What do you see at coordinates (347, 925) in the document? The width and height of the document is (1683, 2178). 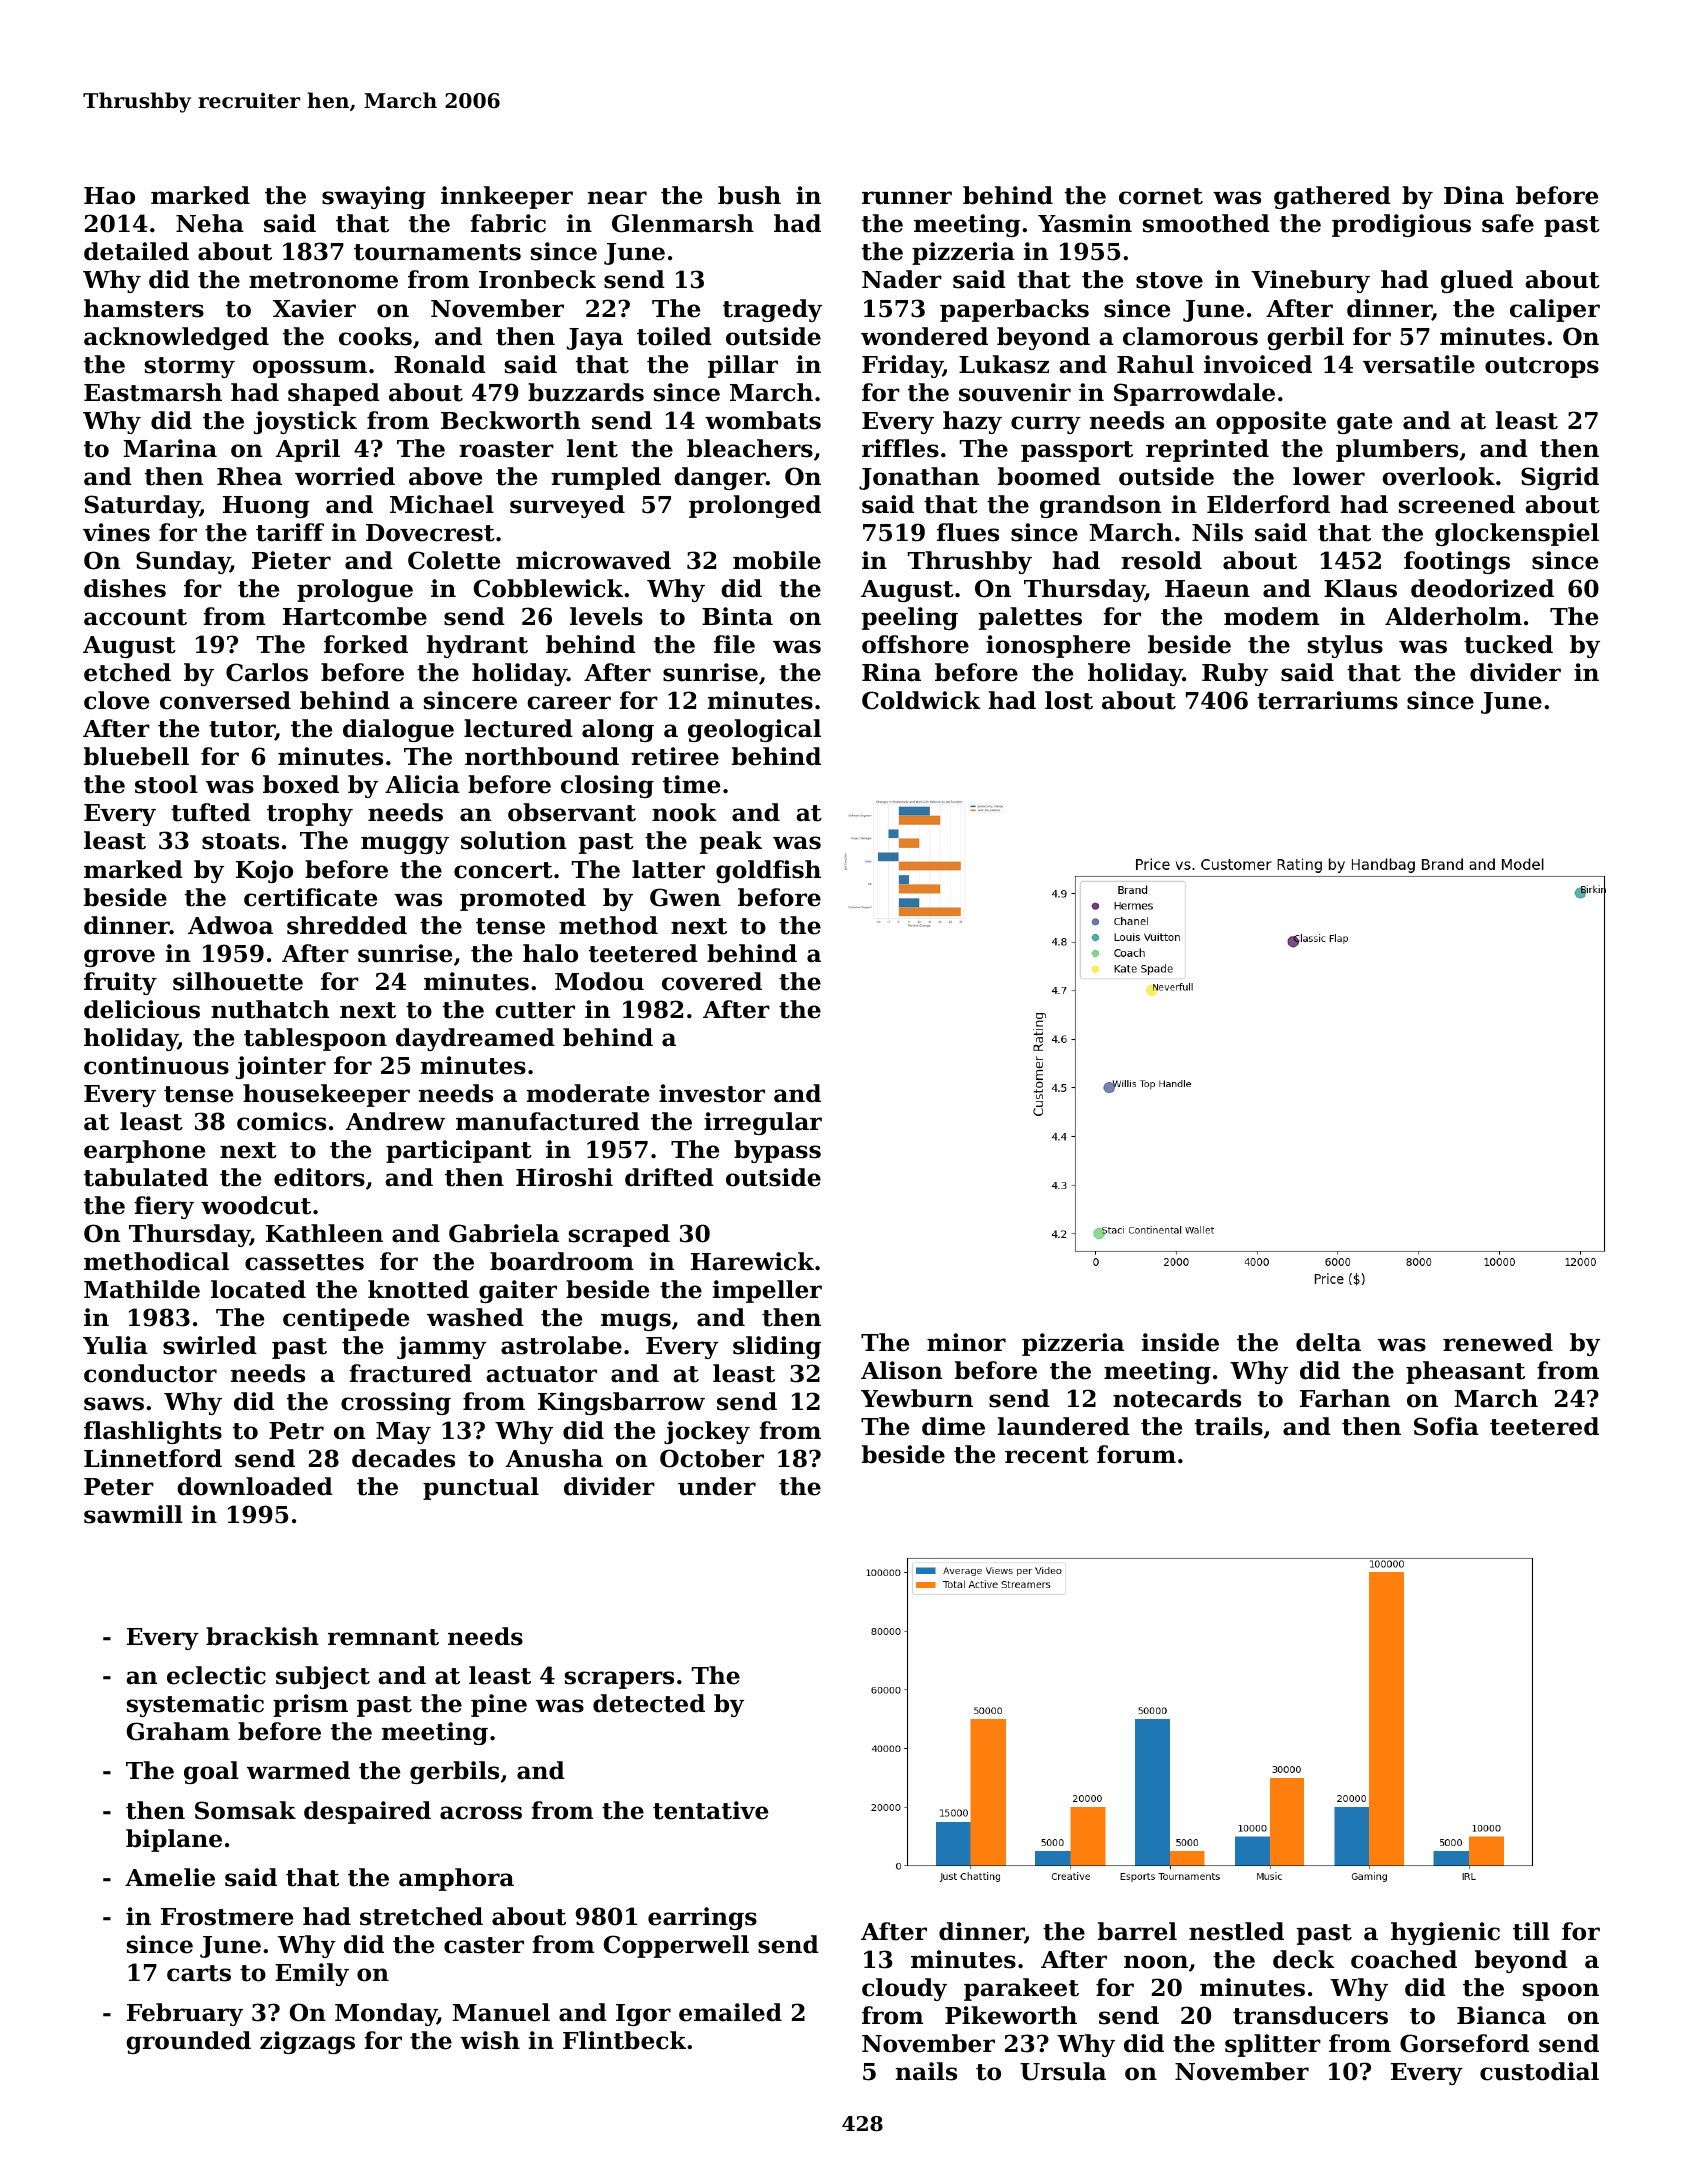 I see `shredded` at bounding box center [347, 925].
